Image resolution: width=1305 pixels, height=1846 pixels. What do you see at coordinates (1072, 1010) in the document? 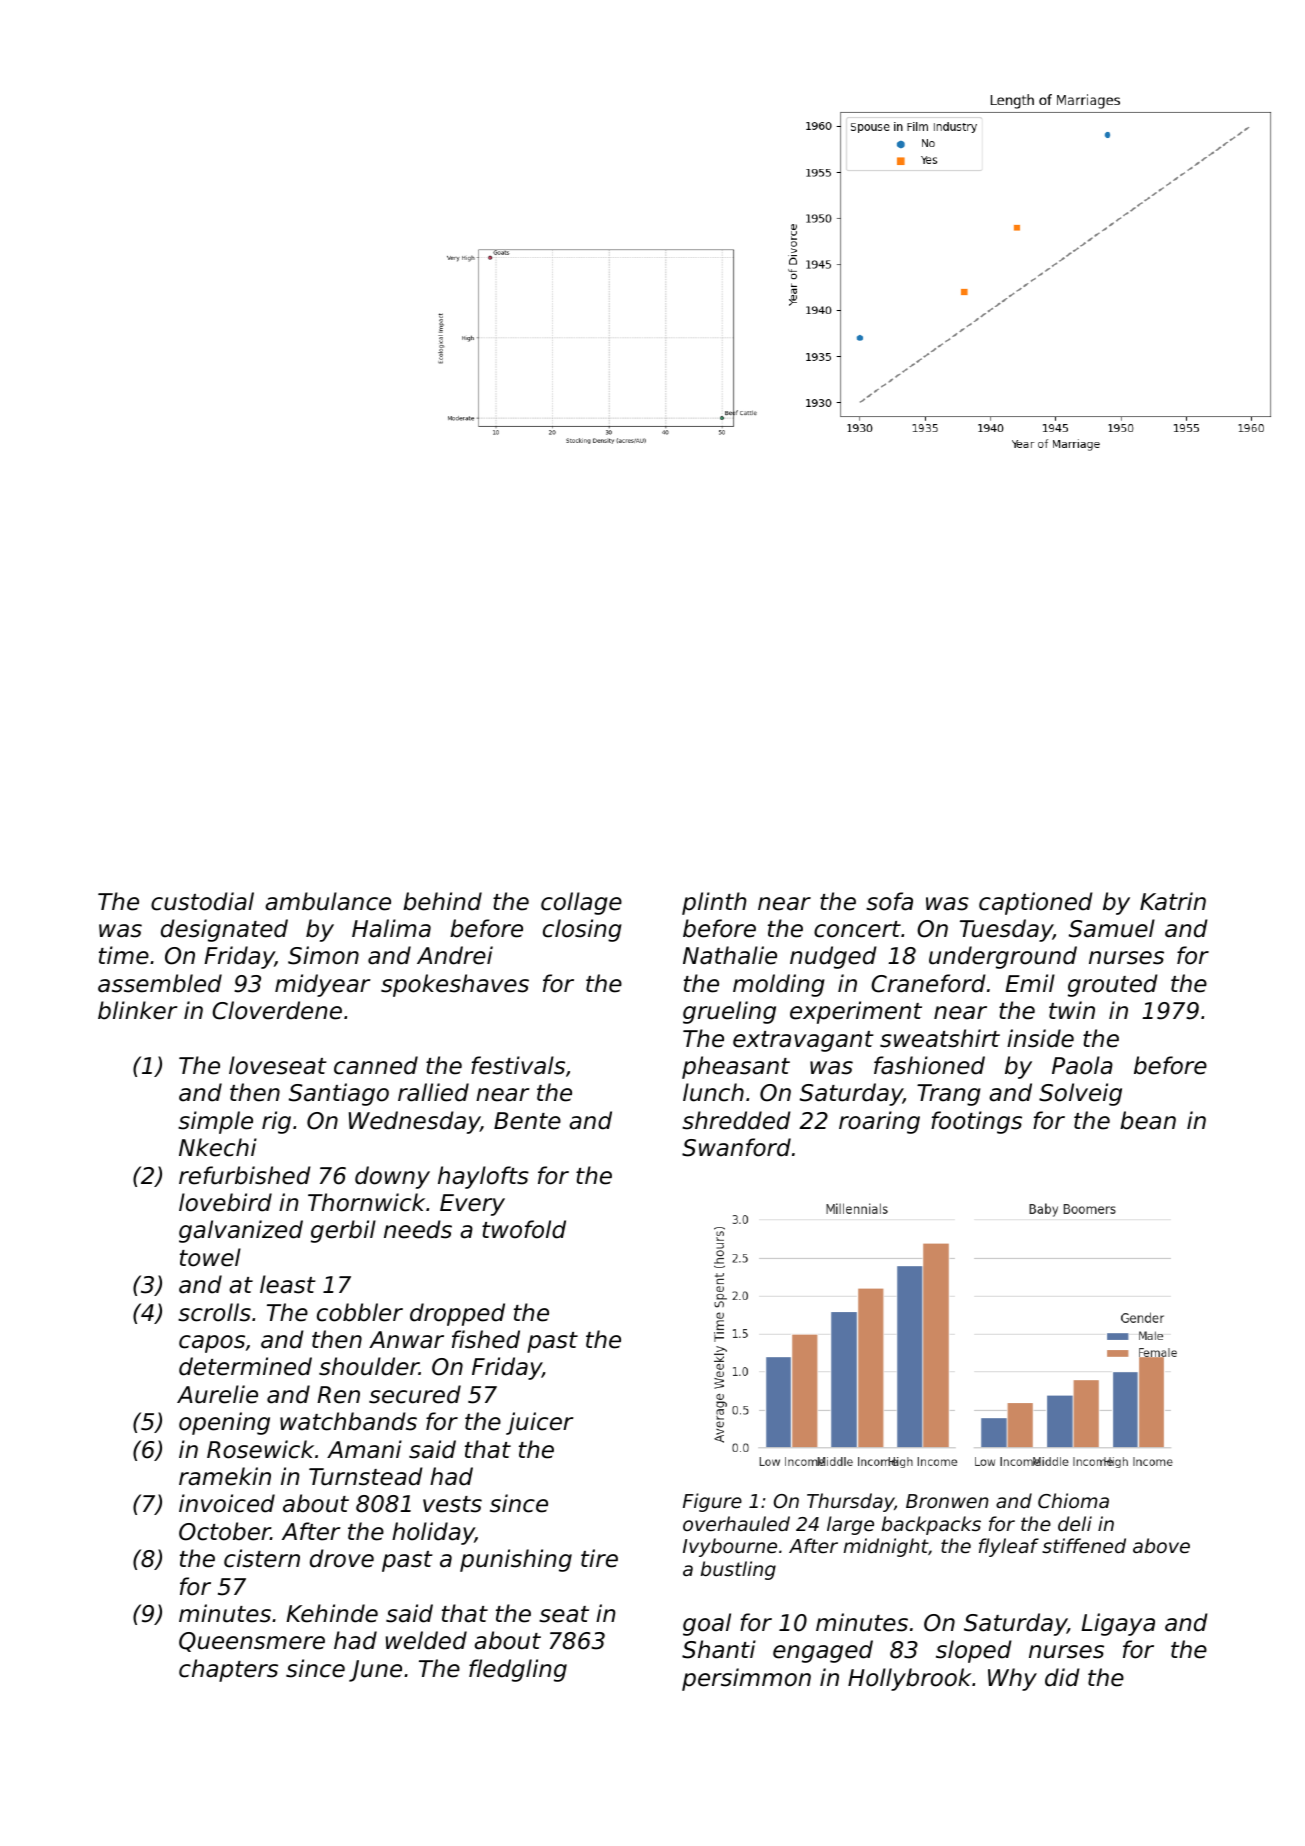
I see `twin` at bounding box center [1072, 1010].
